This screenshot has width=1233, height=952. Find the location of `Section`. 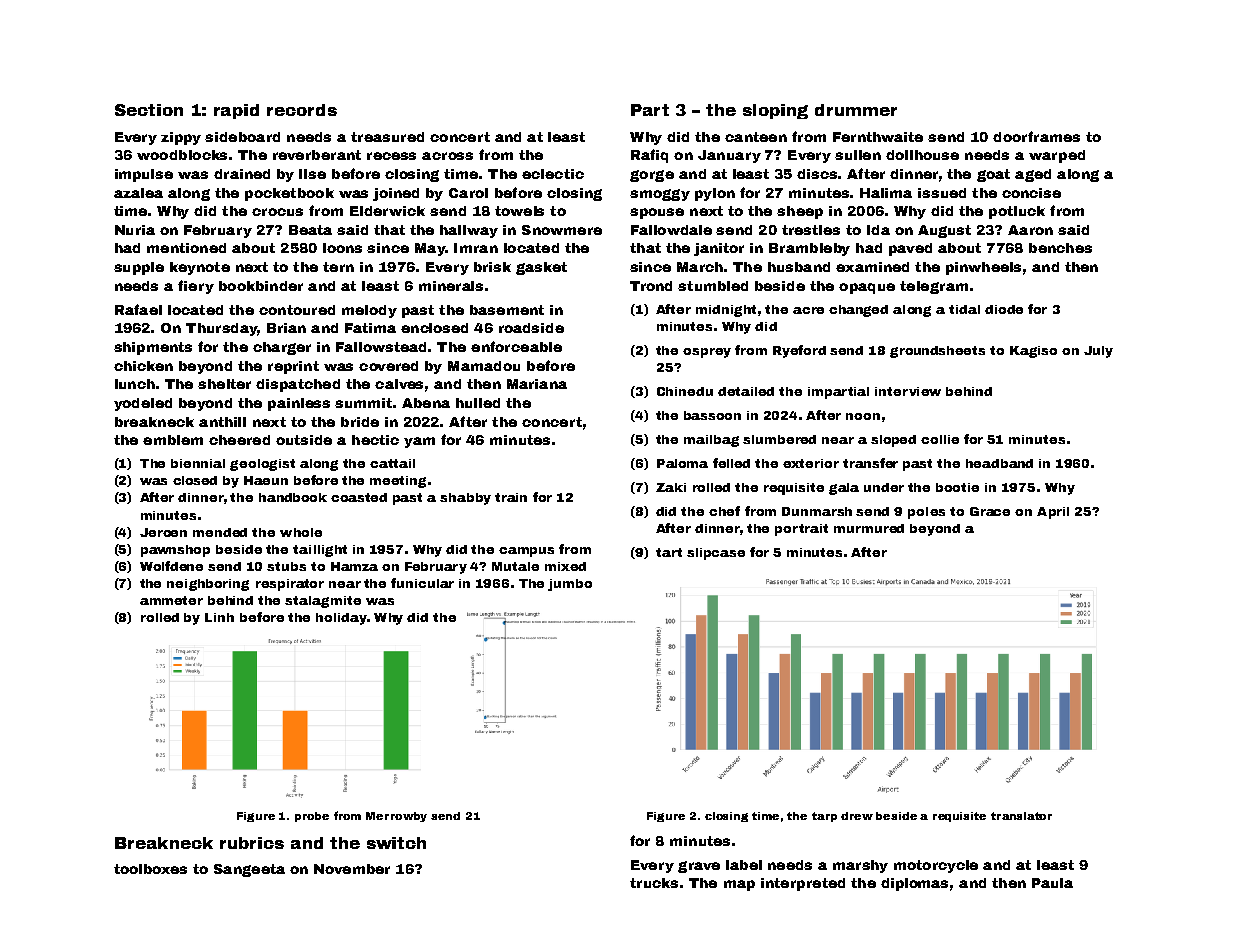

Section is located at coordinates (149, 110).
